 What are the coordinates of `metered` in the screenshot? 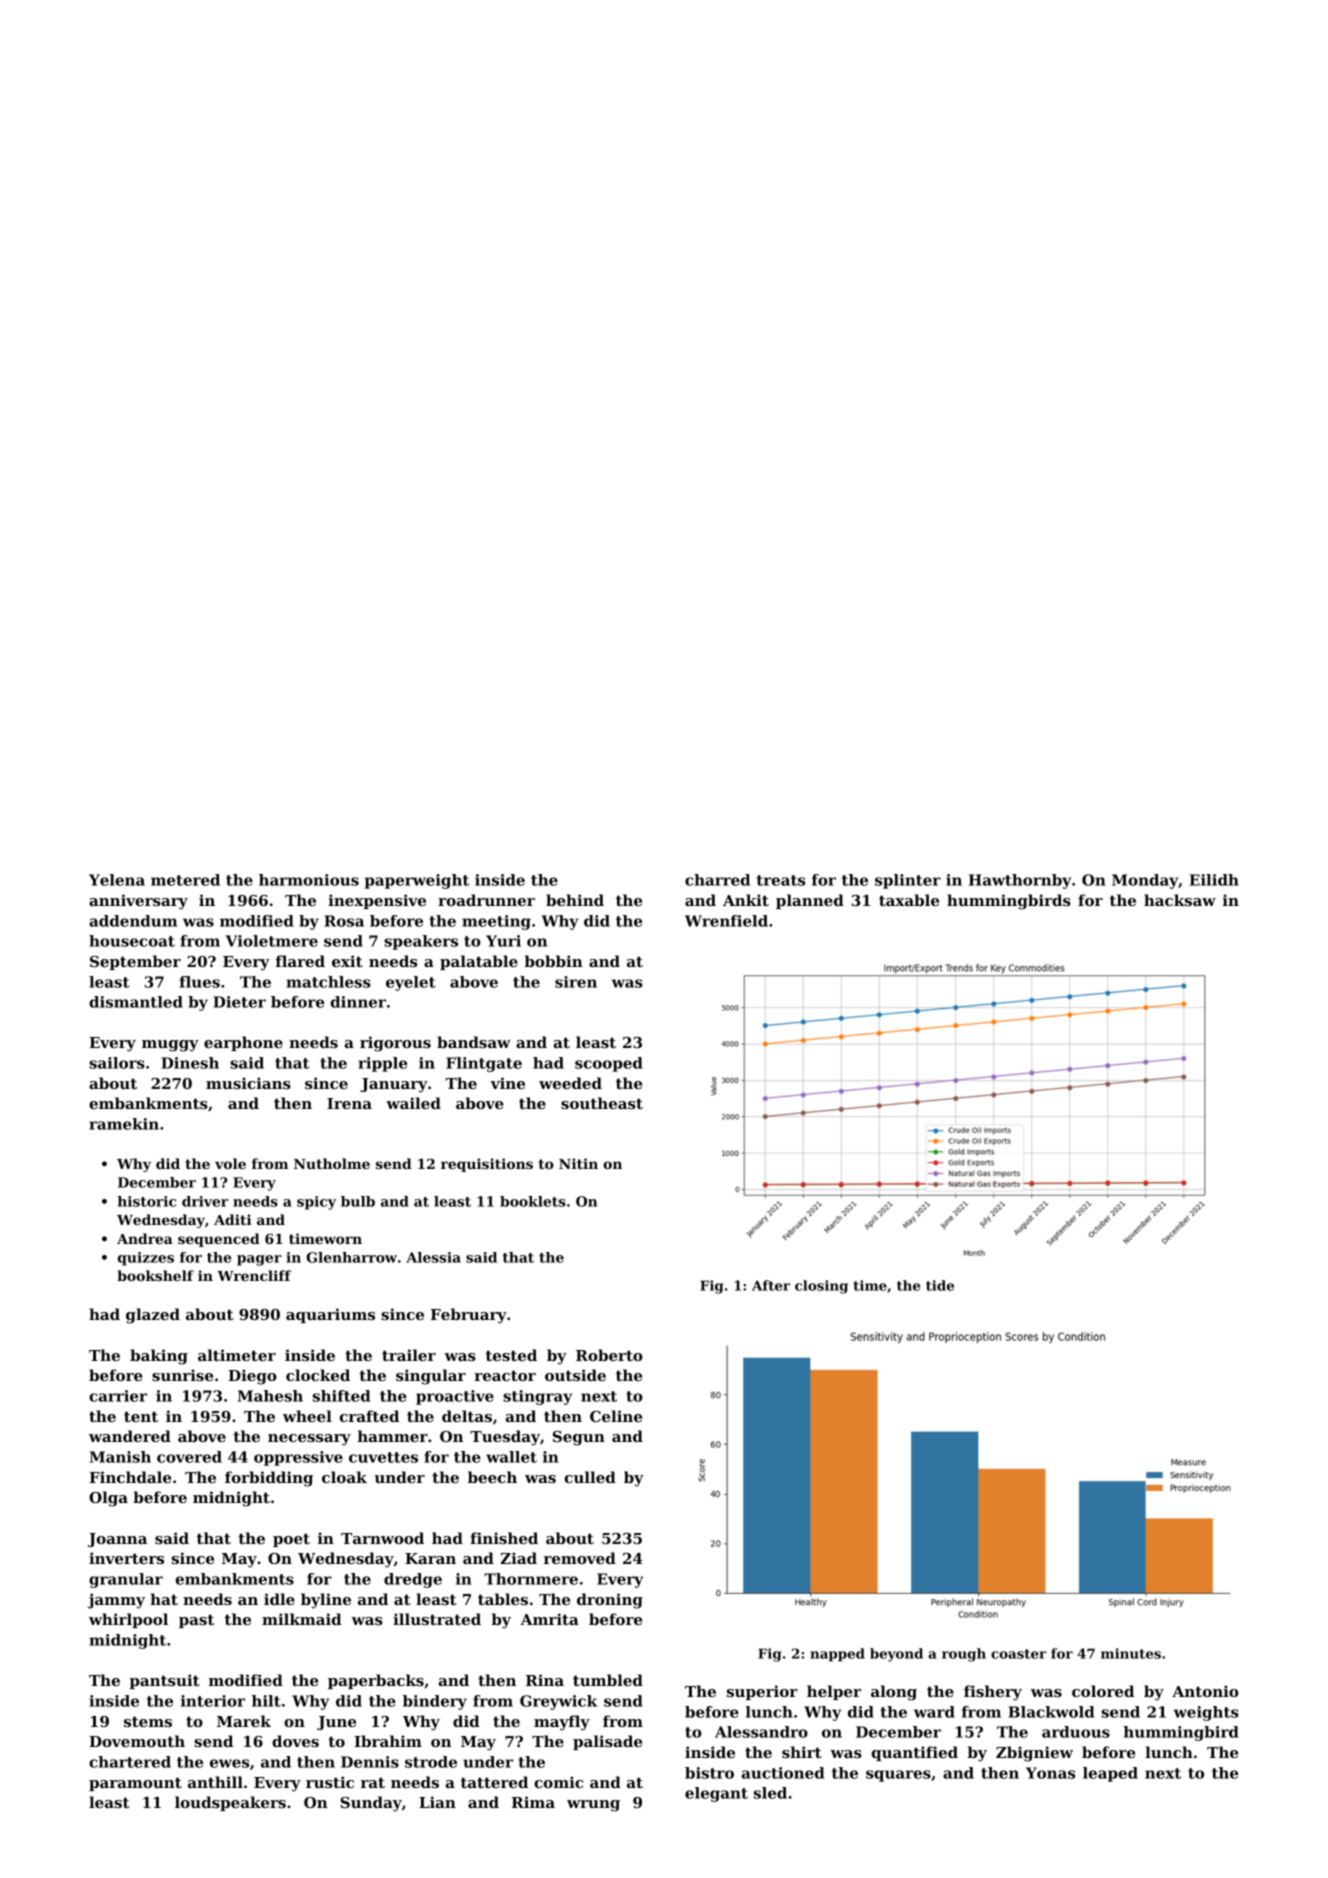 It's located at (185, 880).
